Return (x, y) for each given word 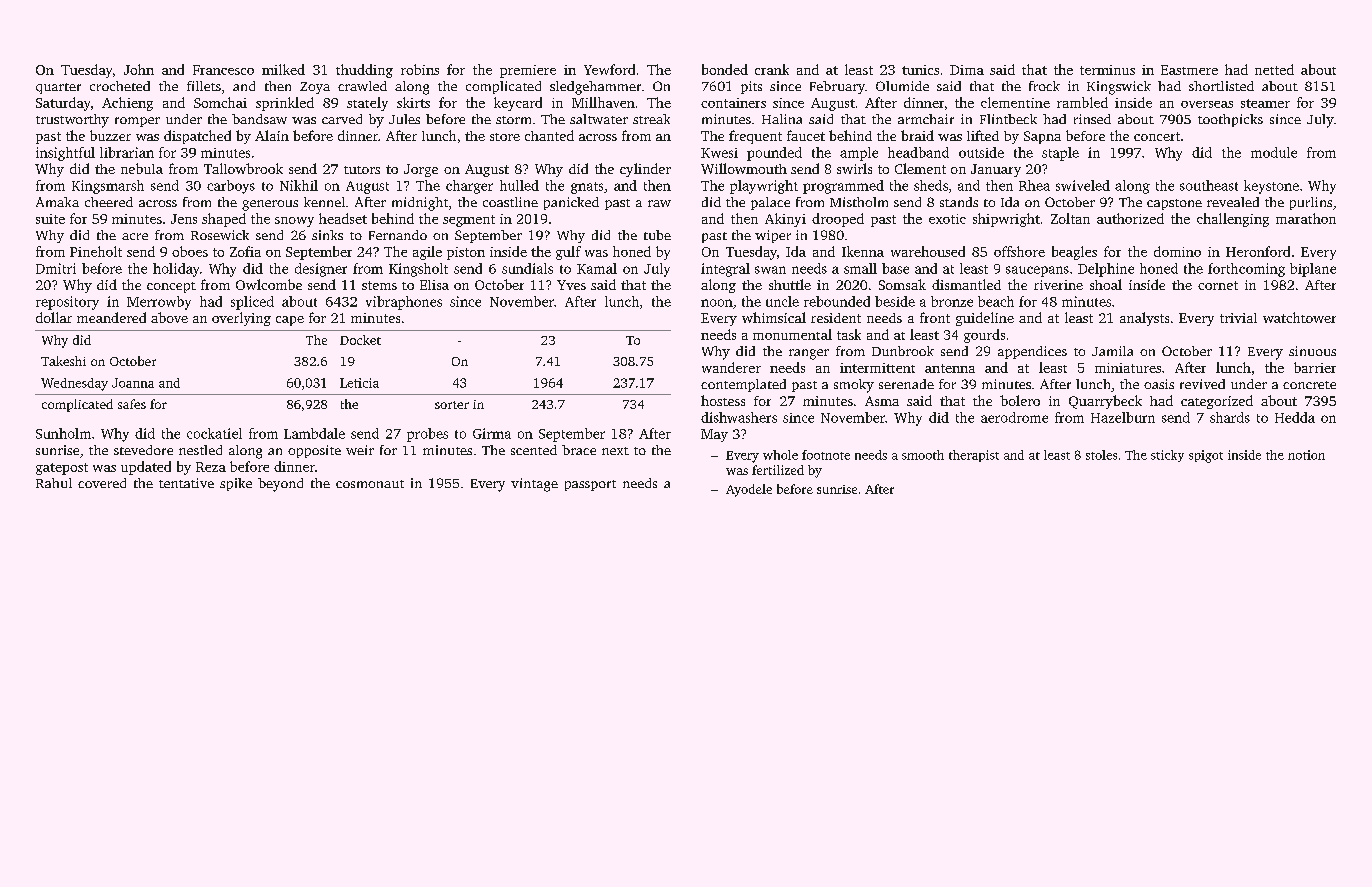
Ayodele (749, 490)
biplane (1313, 270)
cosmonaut (370, 484)
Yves (571, 285)
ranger (809, 354)
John (139, 69)
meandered (111, 317)
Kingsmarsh (108, 187)
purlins (1311, 203)
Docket (360, 340)
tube (657, 235)
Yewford (609, 69)
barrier (1315, 367)
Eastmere (1189, 70)
